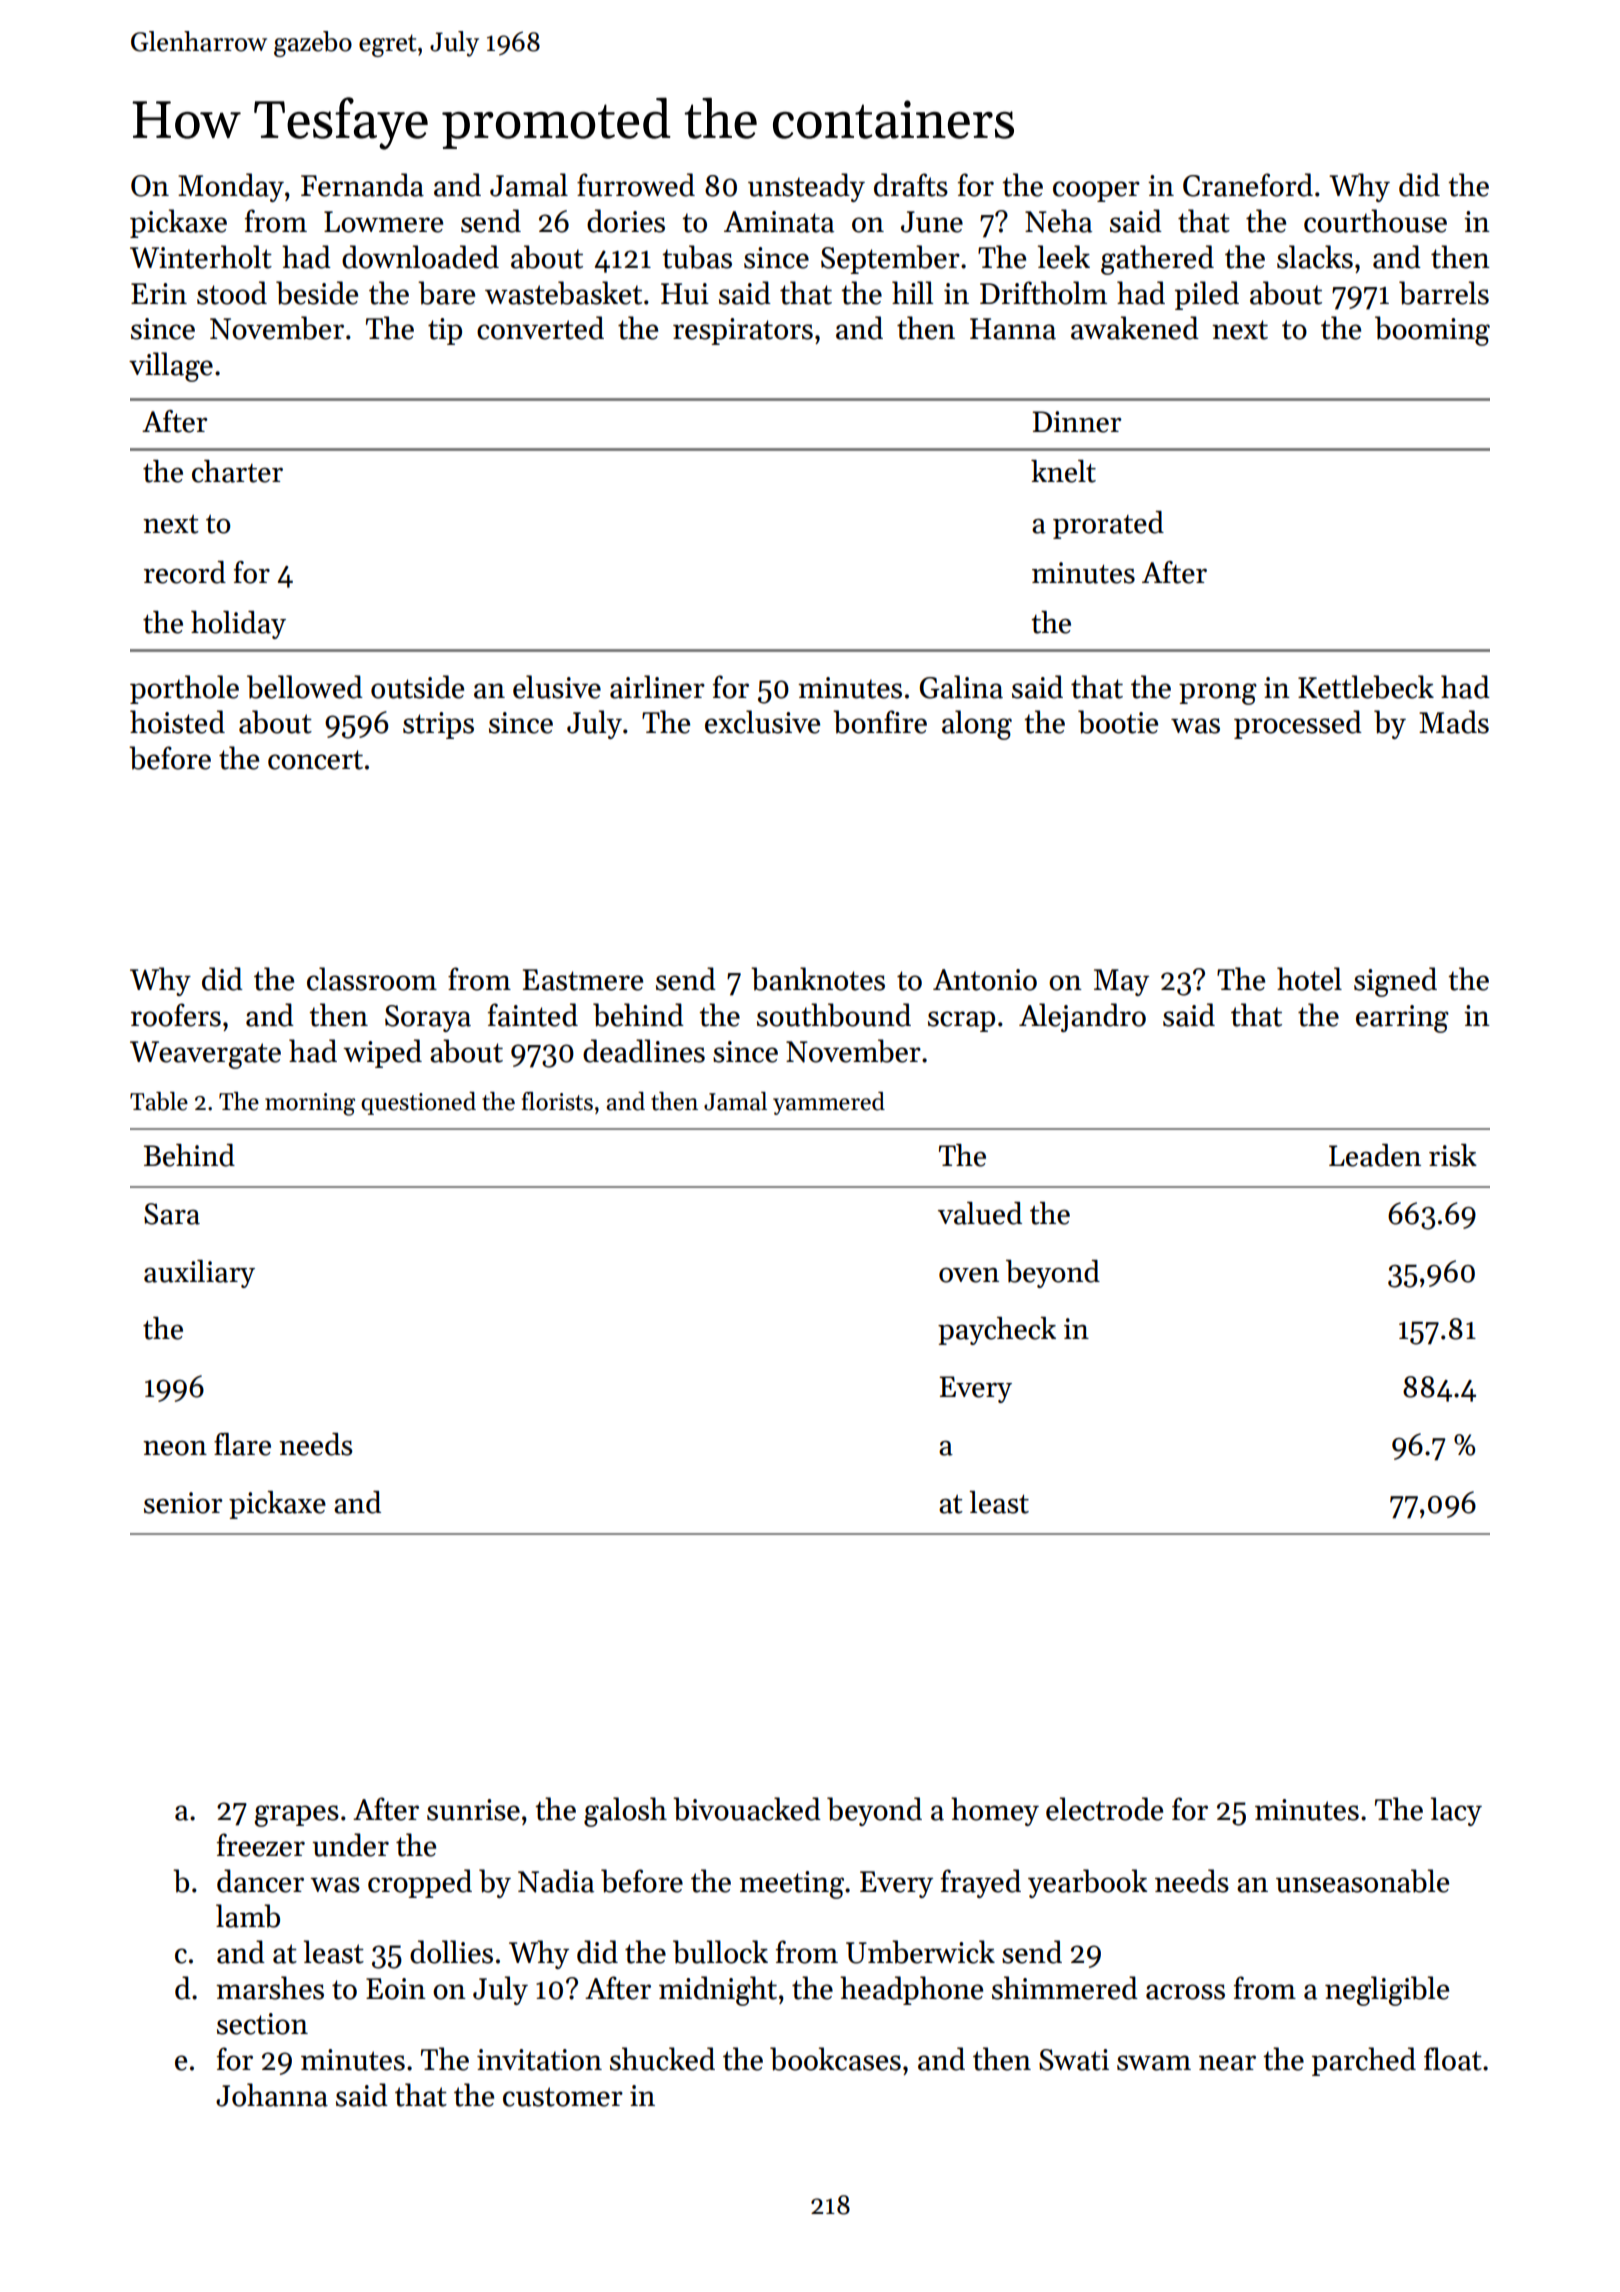 This document has width=1620, height=2292. I want to click on along, so click(977, 725).
